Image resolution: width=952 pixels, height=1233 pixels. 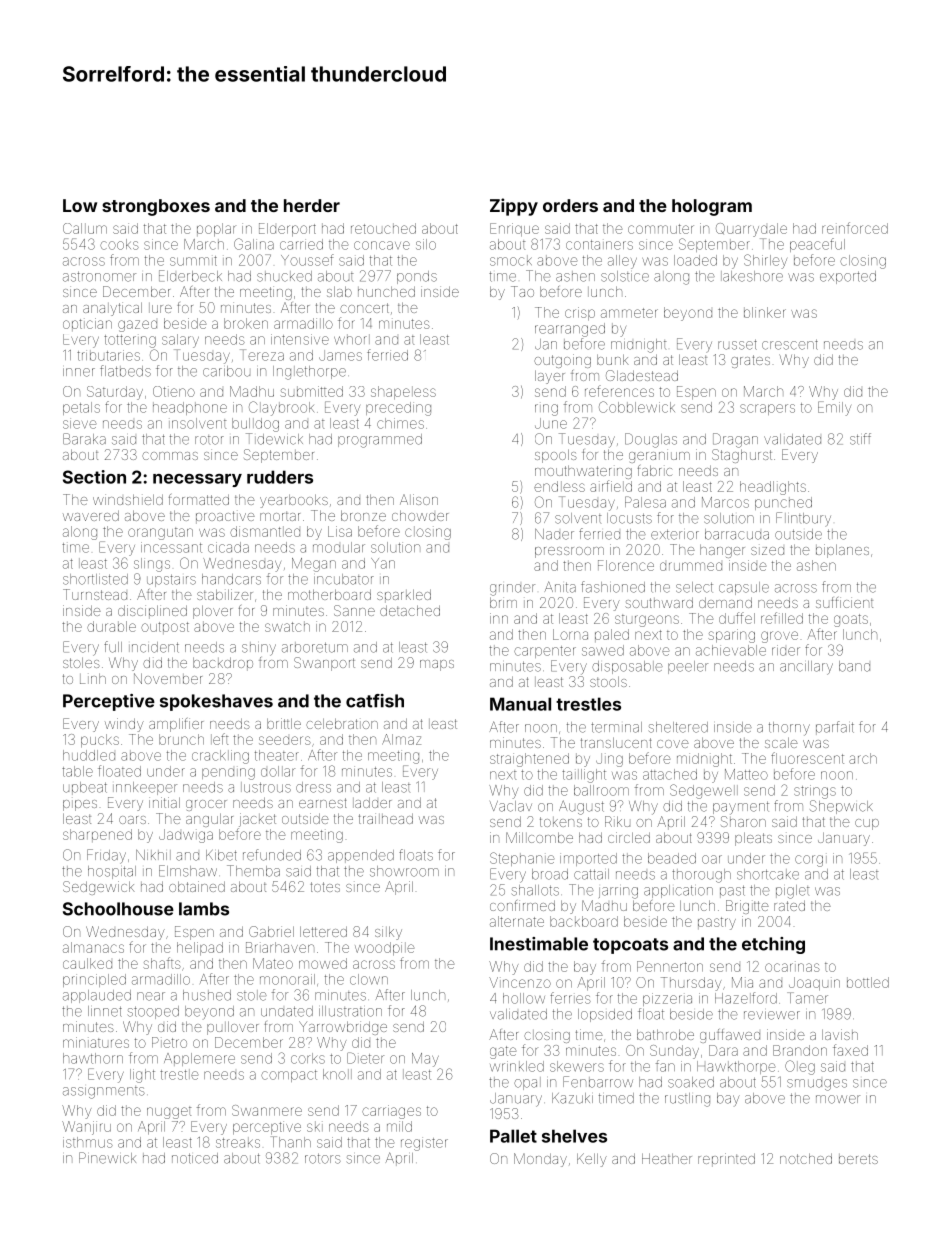 What do you see at coordinates (742, 456) in the screenshot?
I see `Staghurst` at bounding box center [742, 456].
